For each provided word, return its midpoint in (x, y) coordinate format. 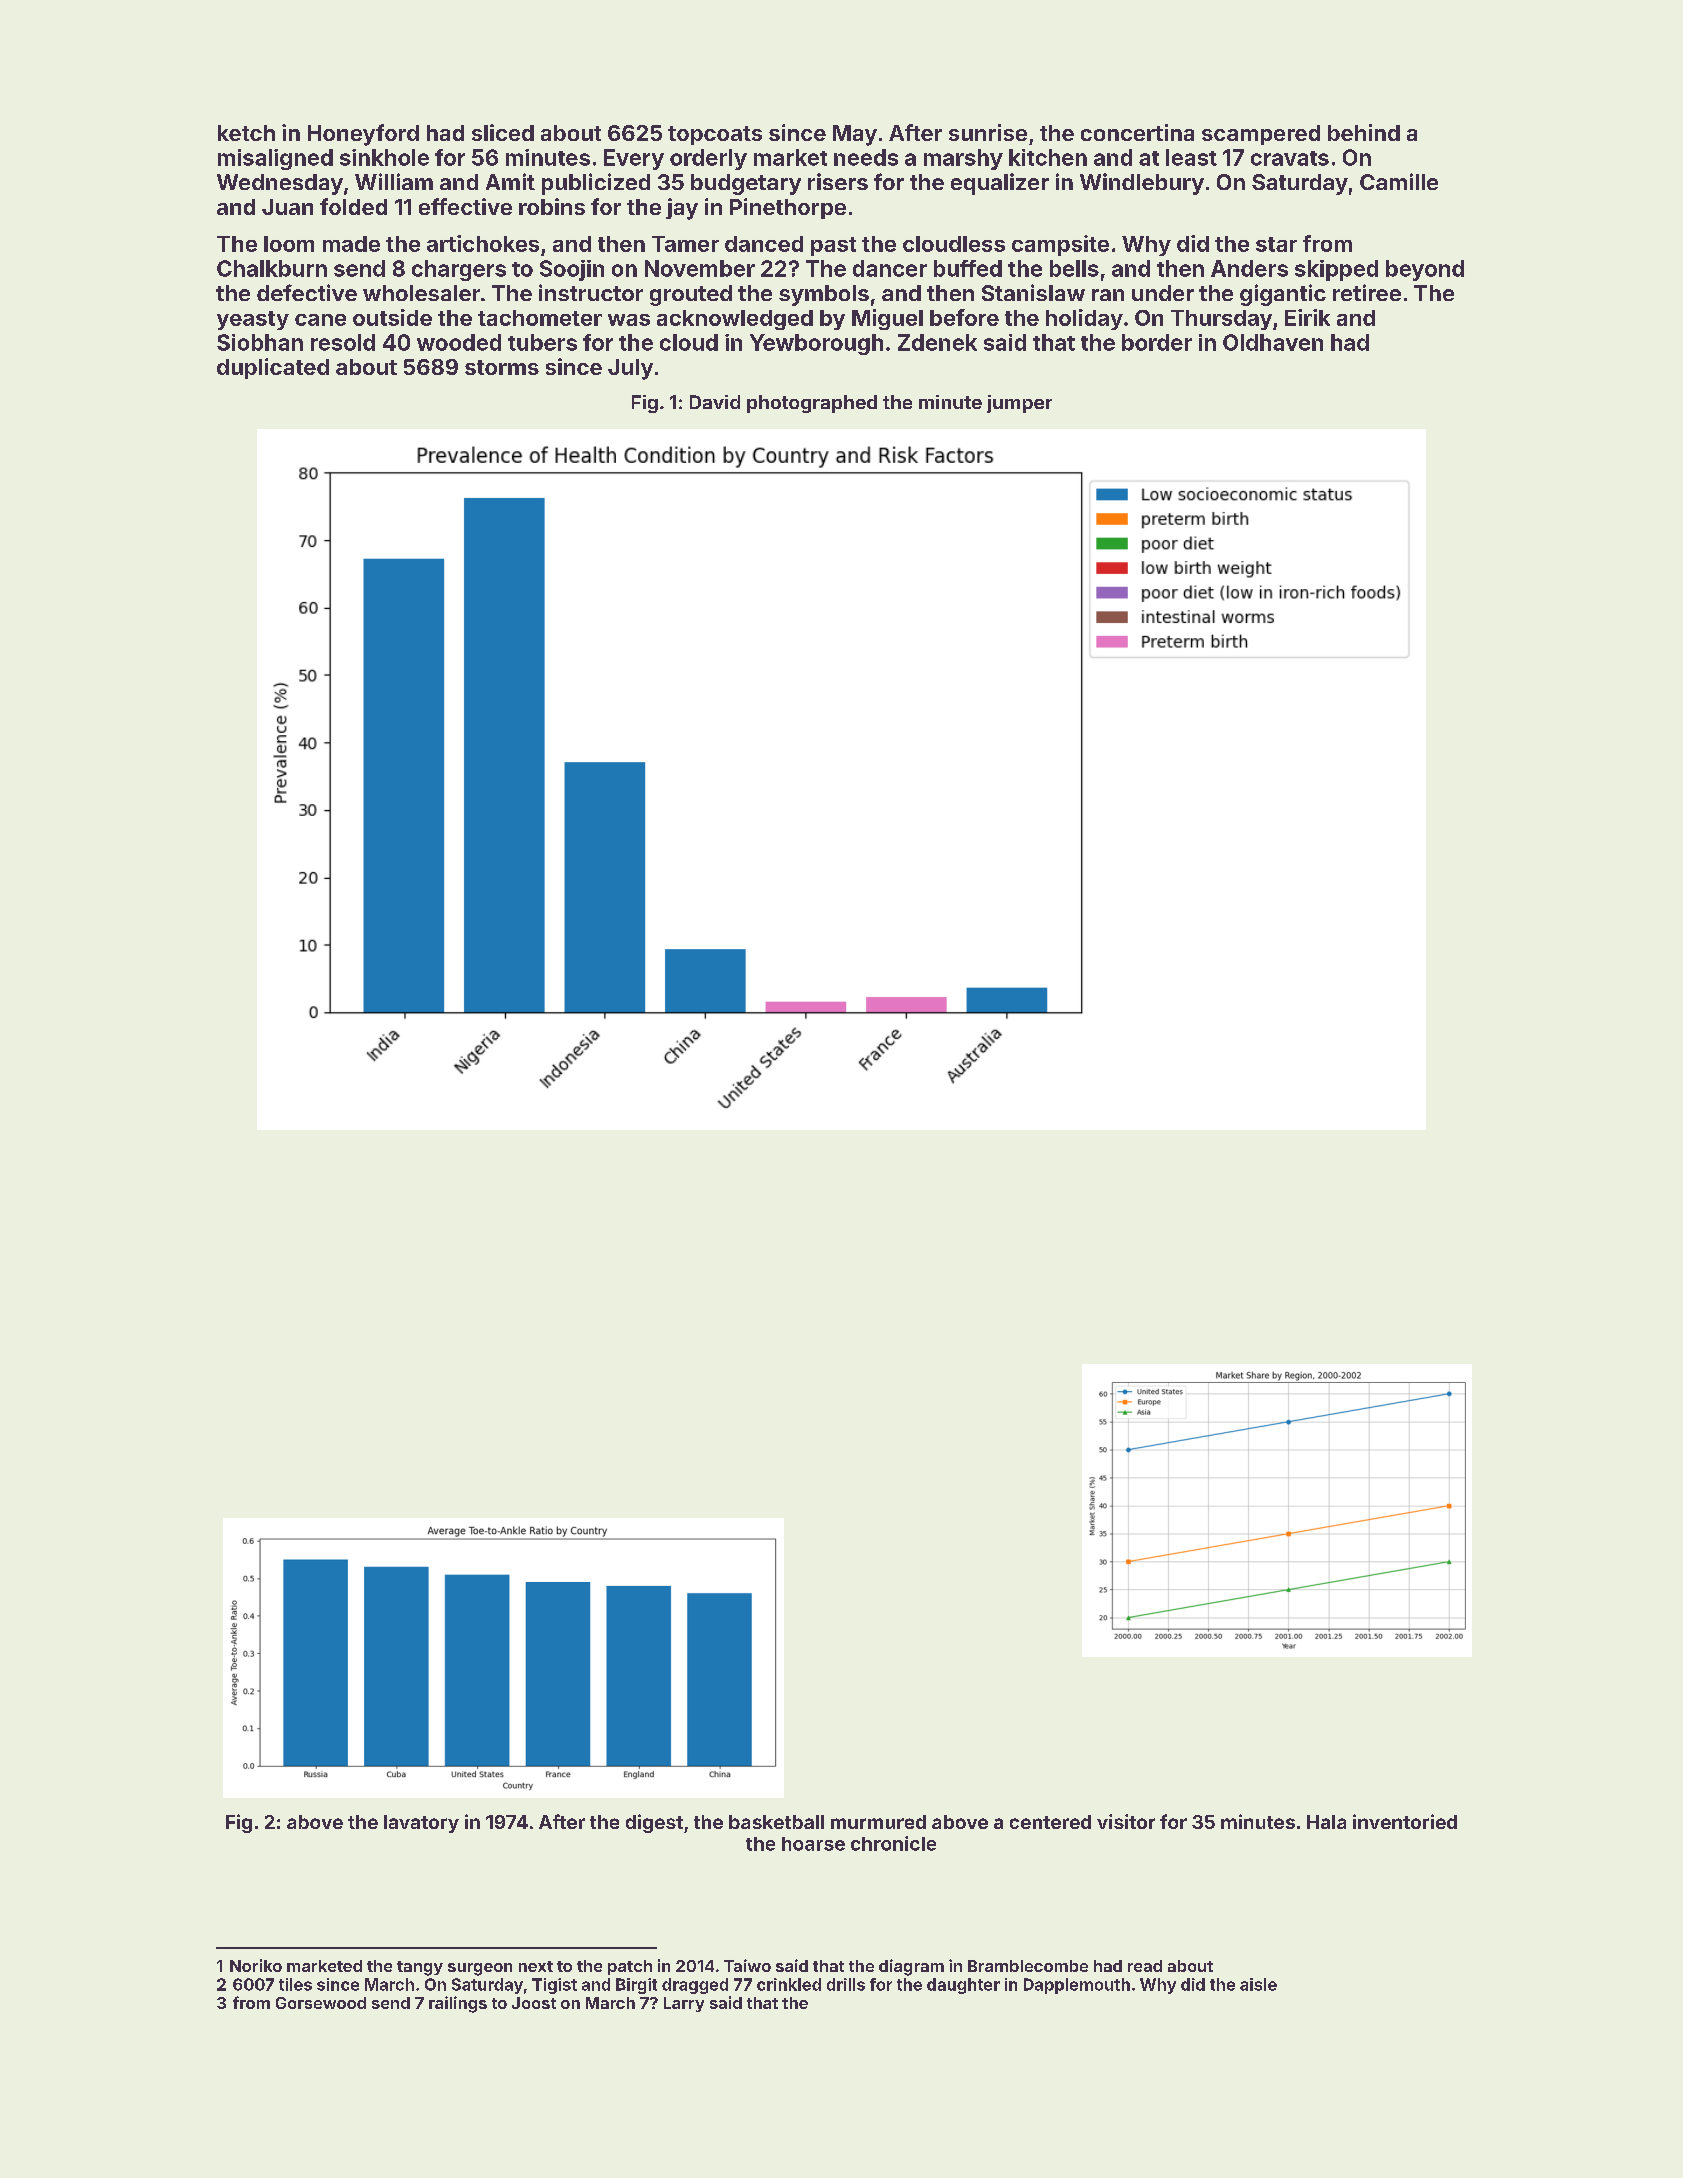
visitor (1126, 1821)
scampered (1261, 135)
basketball (776, 1822)
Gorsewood (321, 2003)
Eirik (1307, 317)
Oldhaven (1273, 342)
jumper (1019, 404)
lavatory (421, 1824)
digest (654, 1823)
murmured (878, 1822)
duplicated (273, 368)
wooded (459, 342)
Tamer (685, 244)
